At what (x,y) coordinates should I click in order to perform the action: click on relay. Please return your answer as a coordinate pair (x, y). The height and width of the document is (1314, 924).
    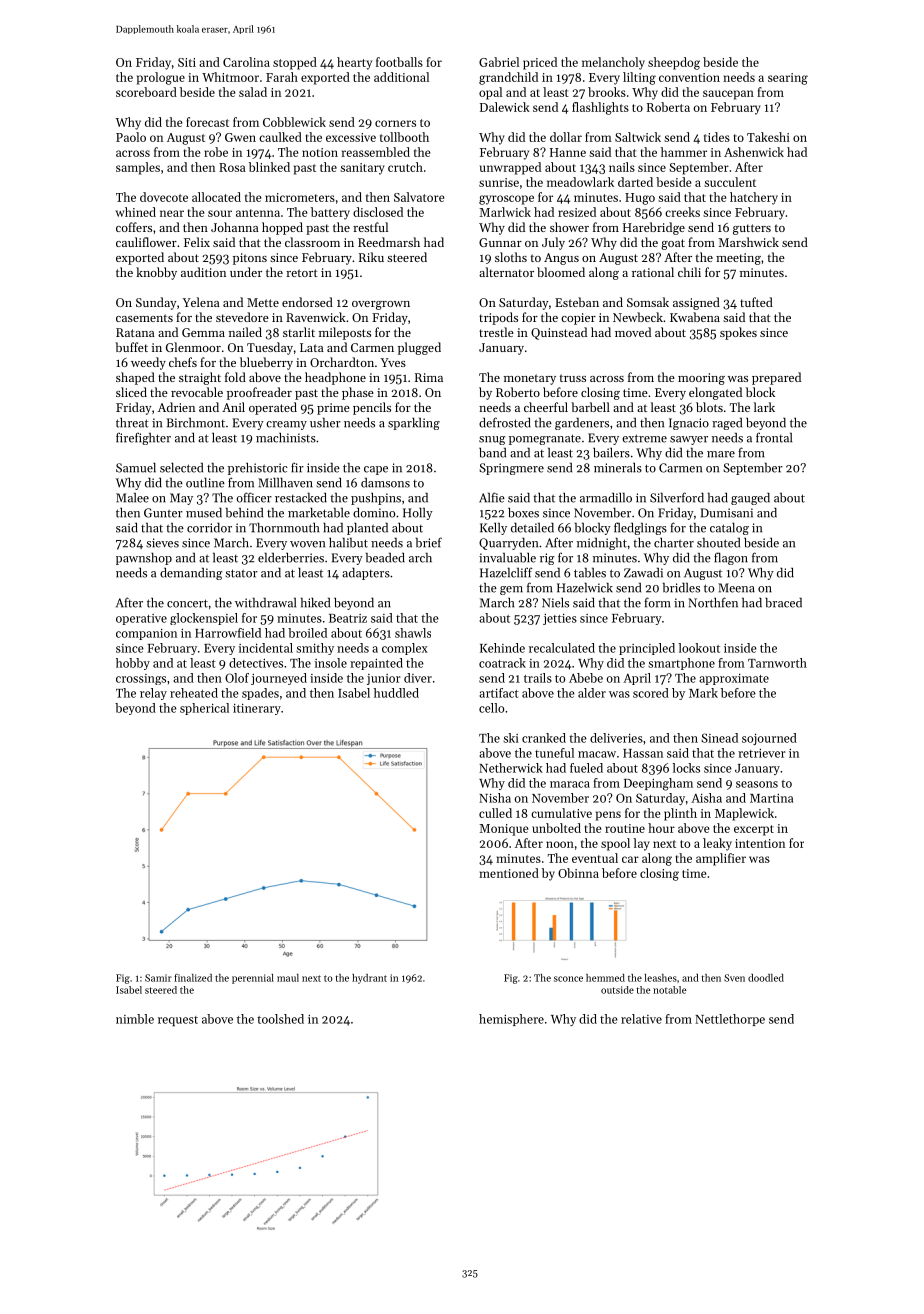
    Looking at the image, I should click on (153, 694).
